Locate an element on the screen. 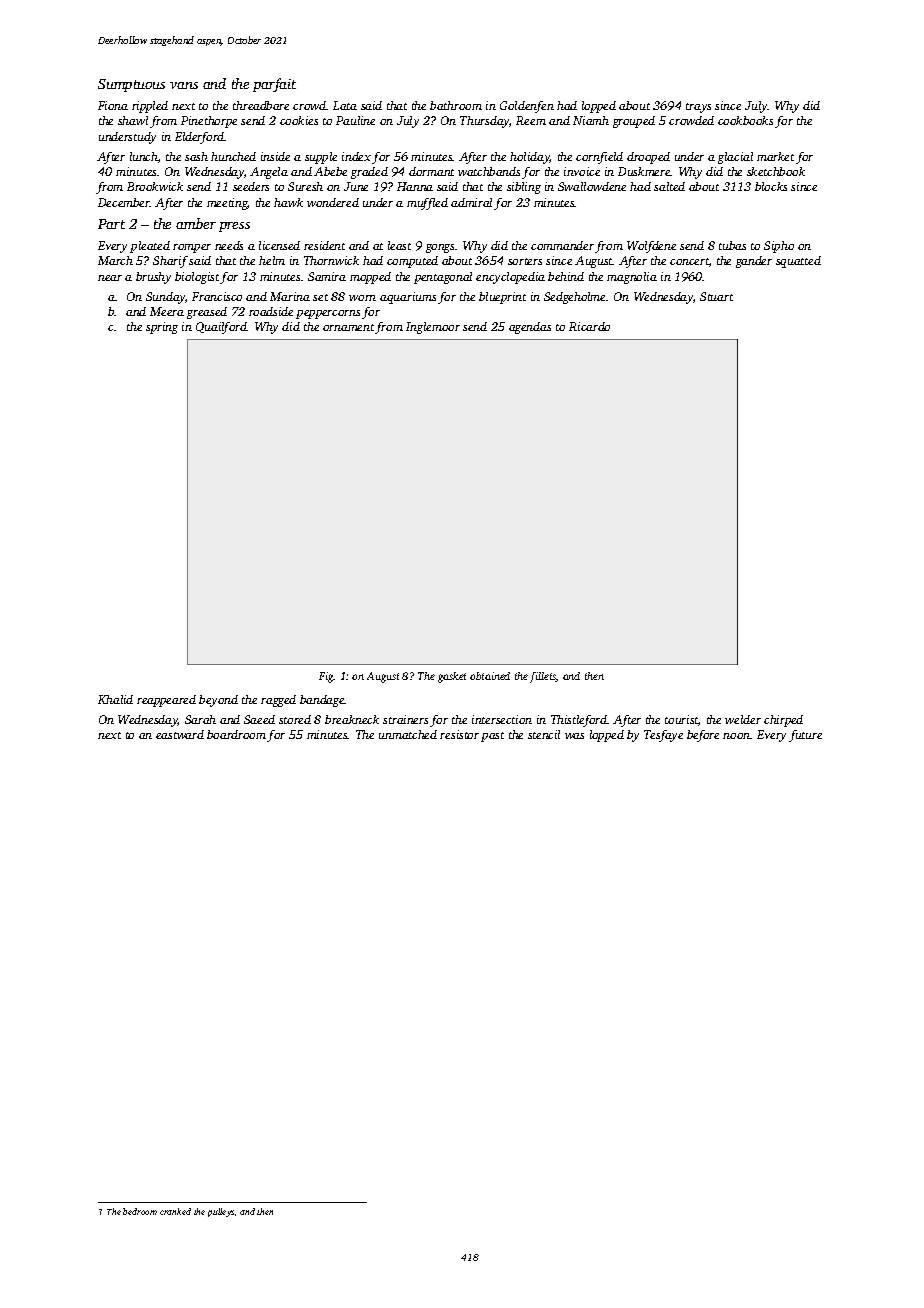 Image resolution: width=924 pixels, height=1308 pixels. Ricardo is located at coordinates (589, 326).
